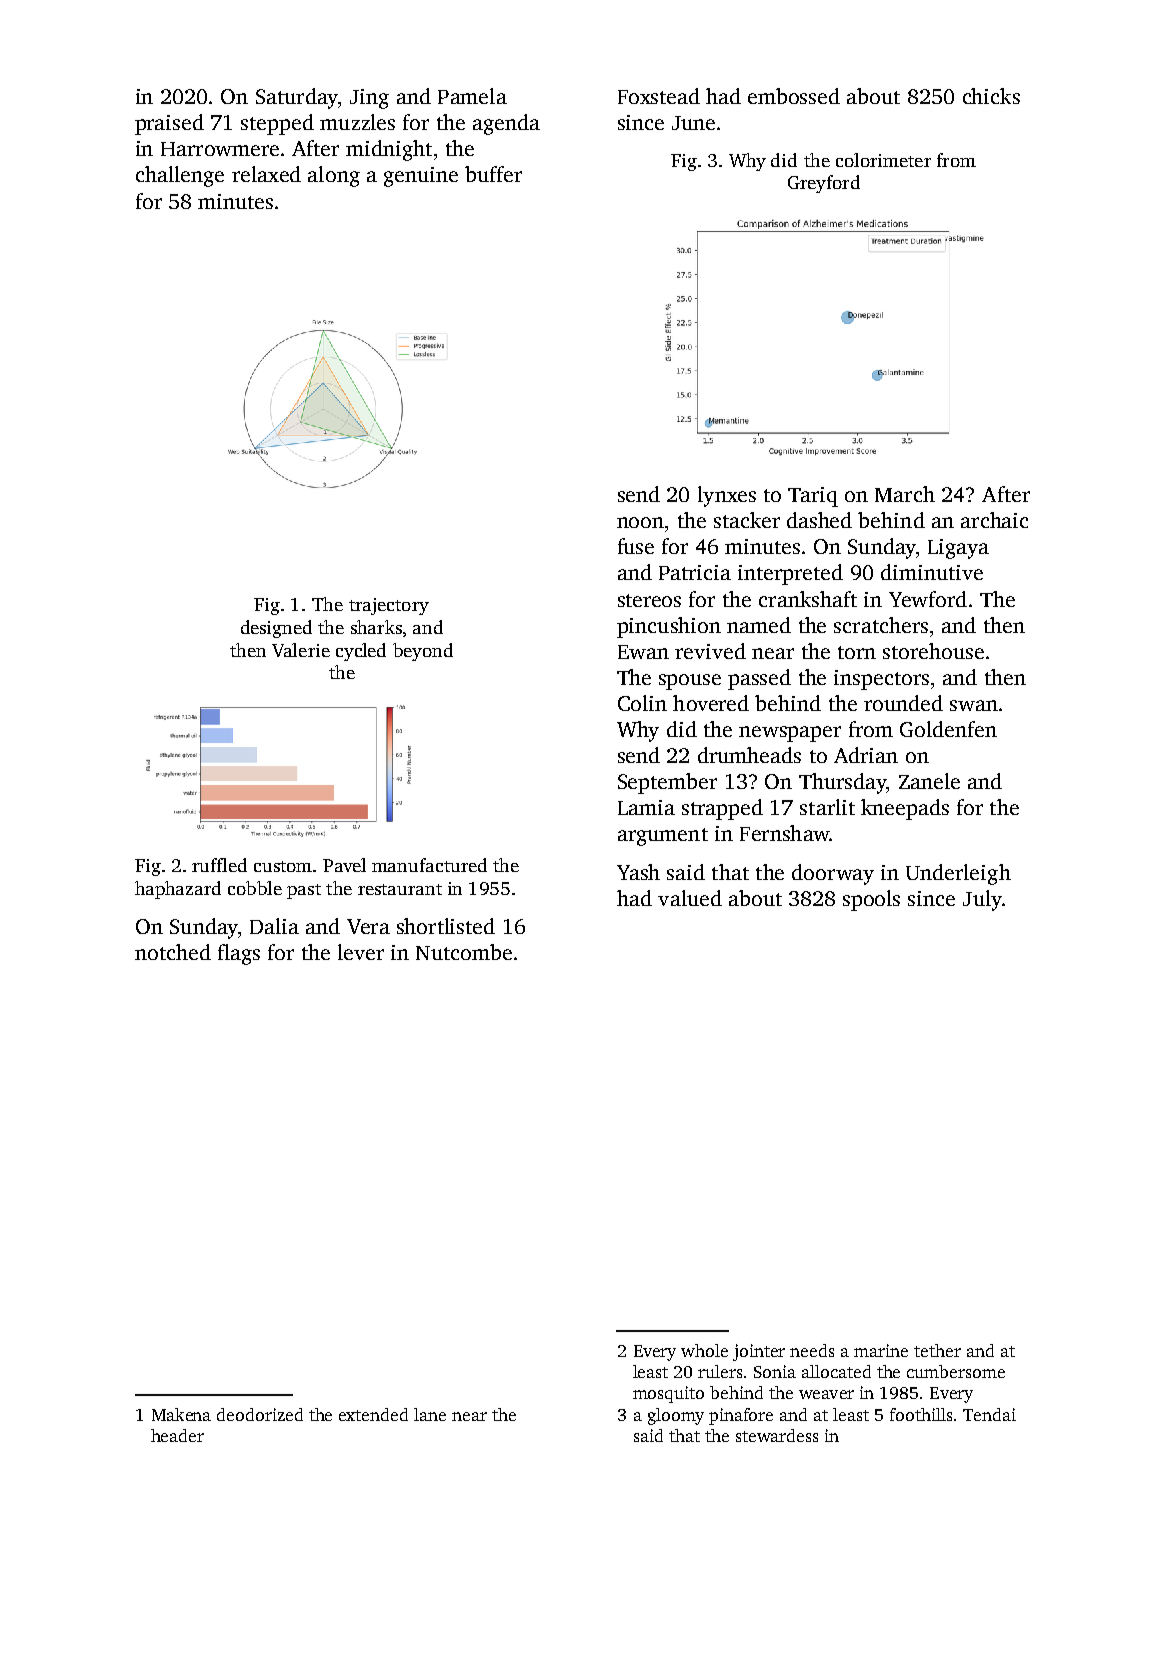  What do you see at coordinates (239, 954) in the screenshot?
I see `flags` at bounding box center [239, 954].
